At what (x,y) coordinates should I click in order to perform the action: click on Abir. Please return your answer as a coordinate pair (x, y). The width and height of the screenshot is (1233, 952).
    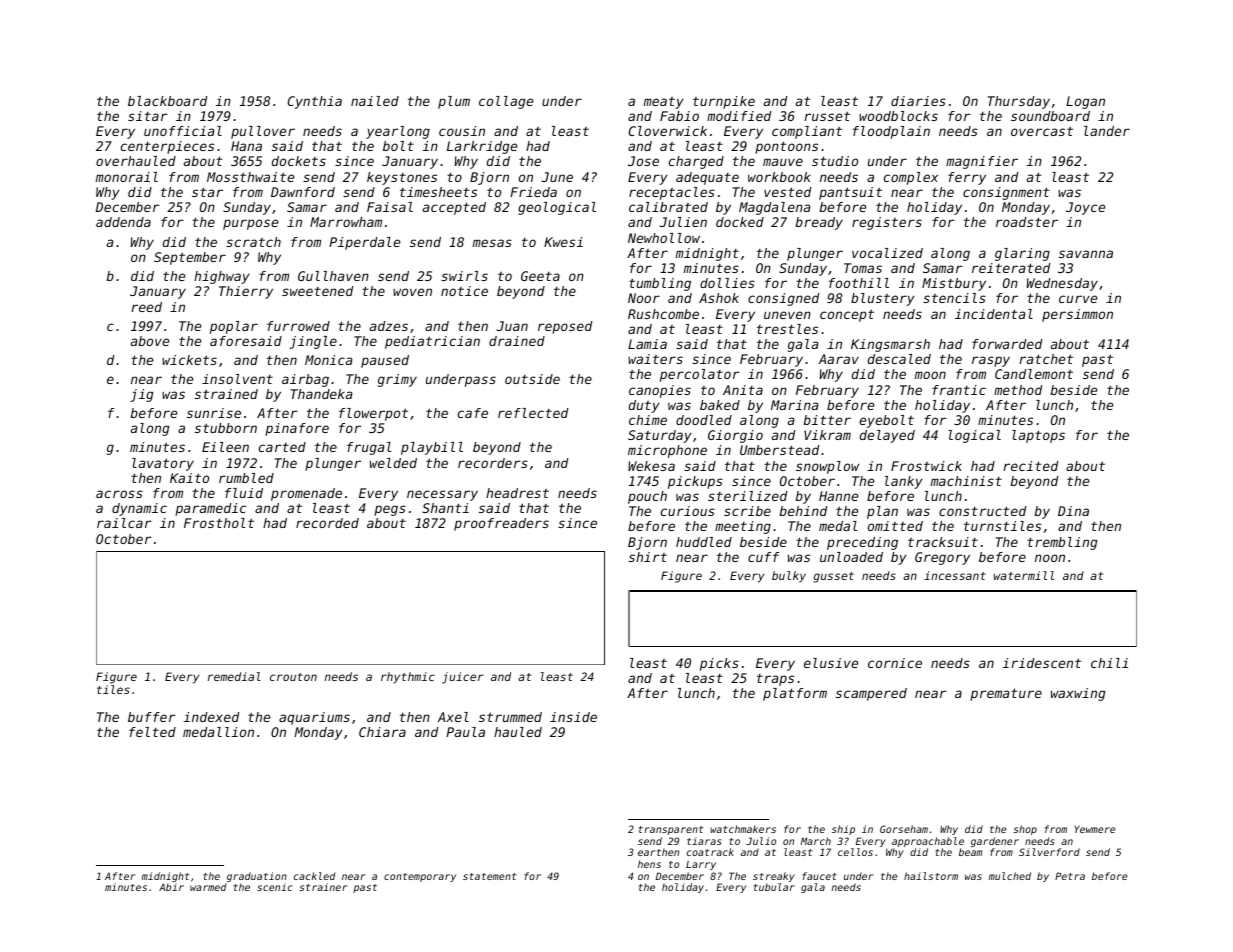
    Looking at the image, I should click on (171, 887).
